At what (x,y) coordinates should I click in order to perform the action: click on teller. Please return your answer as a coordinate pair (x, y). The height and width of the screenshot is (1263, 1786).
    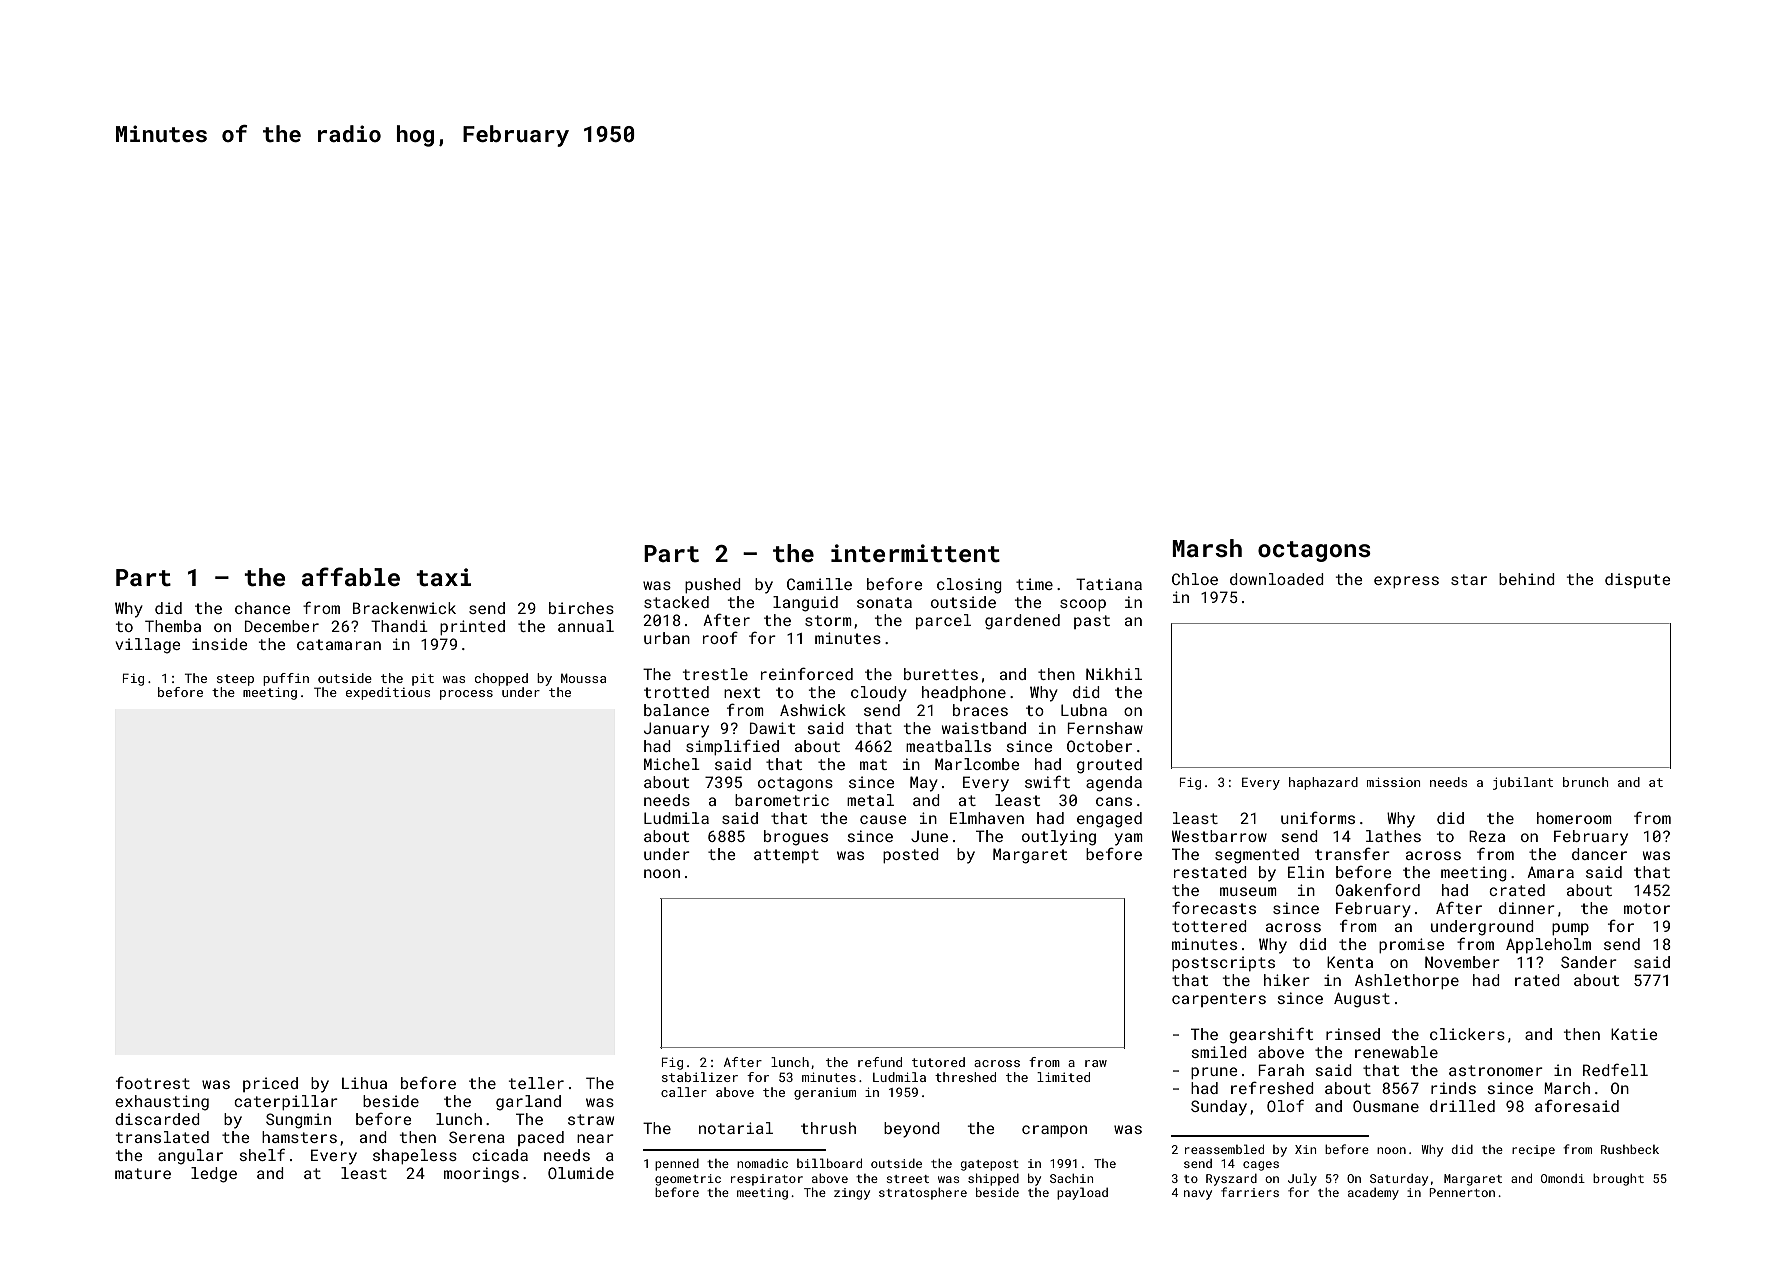
    Looking at the image, I should click on (536, 1083).
